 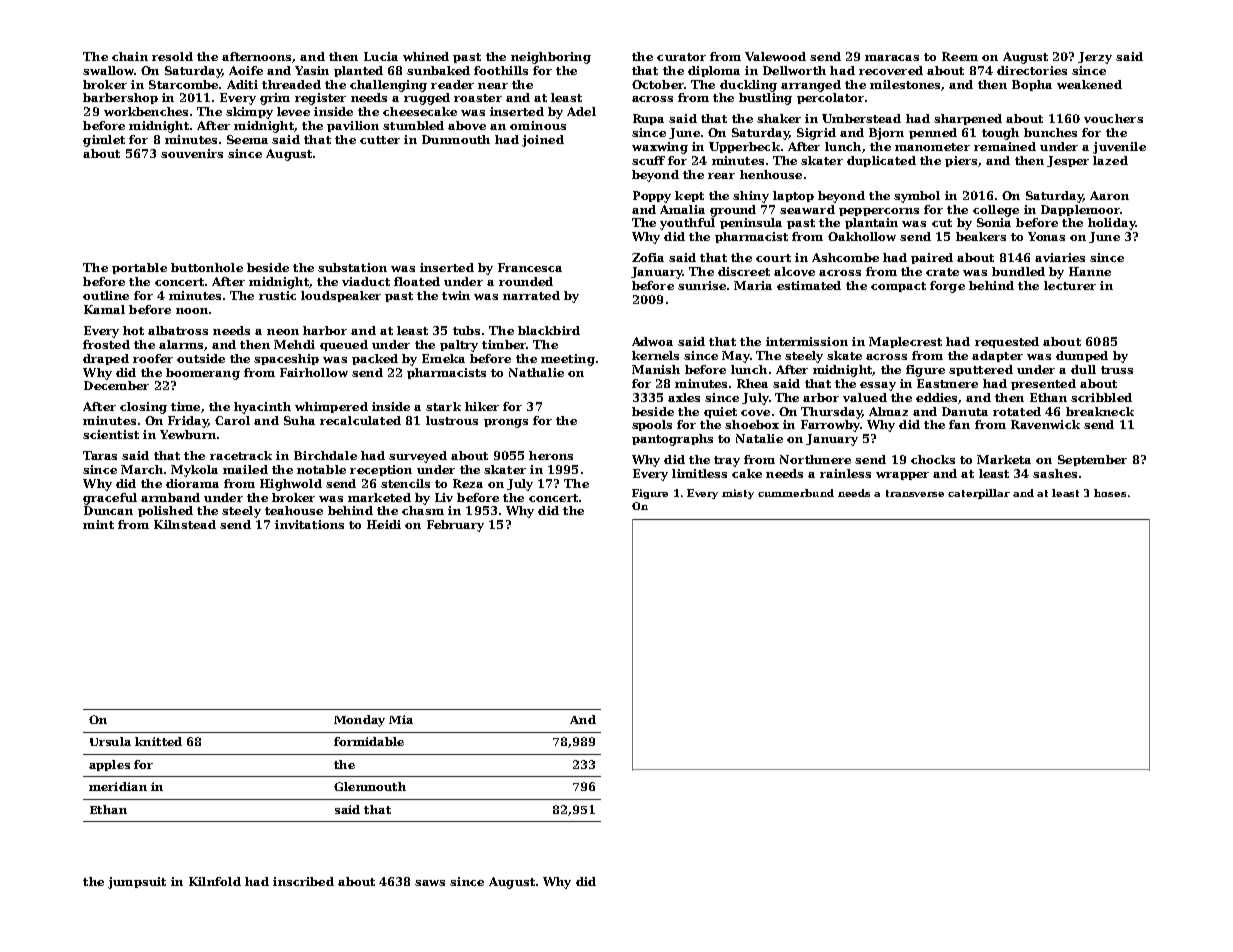 What do you see at coordinates (430, 883) in the image?
I see `saws` at bounding box center [430, 883].
